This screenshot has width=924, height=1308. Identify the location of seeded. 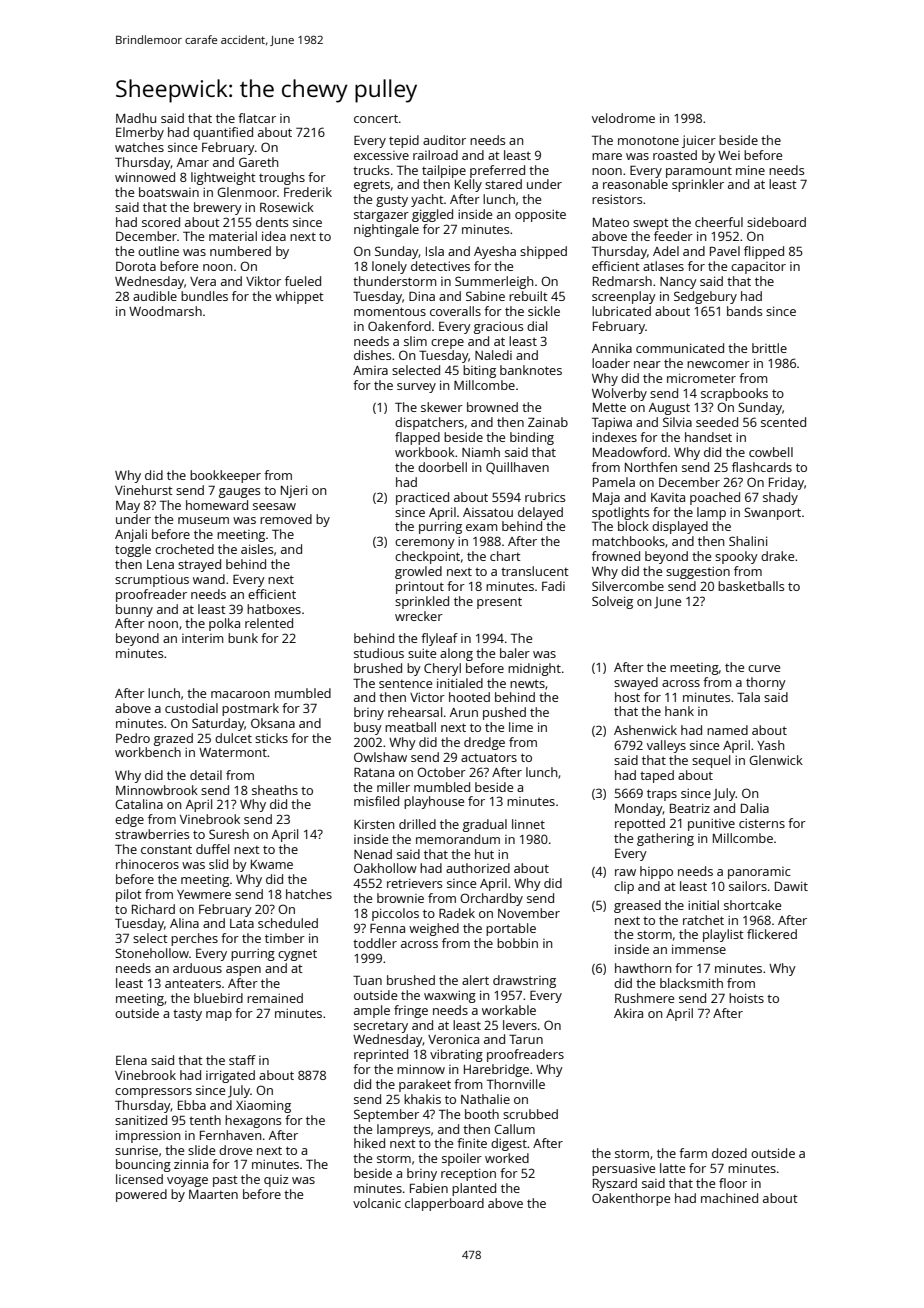
(717, 422).
